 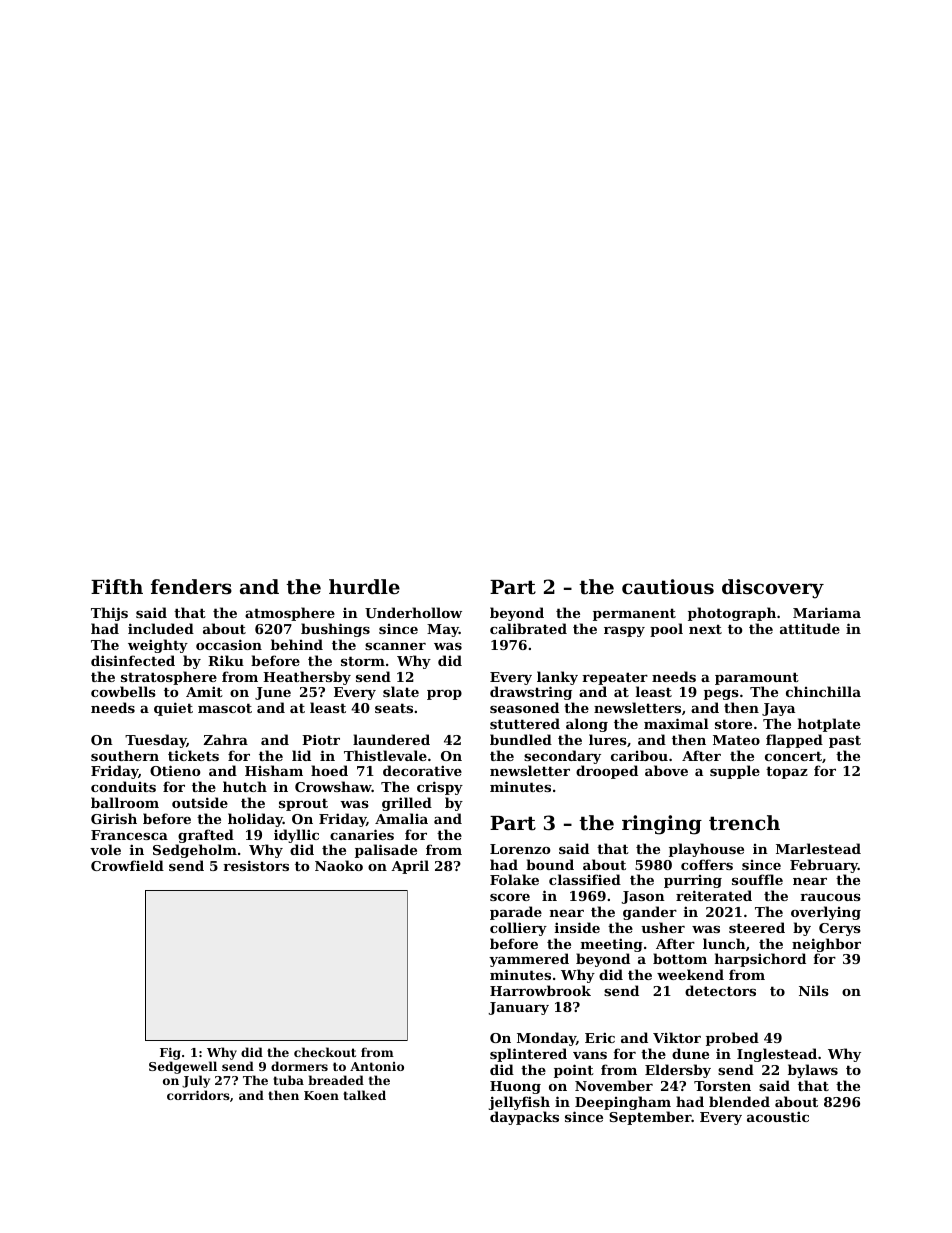 What do you see at coordinates (666, 770) in the screenshot?
I see `above` at bounding box center [666, 770].
